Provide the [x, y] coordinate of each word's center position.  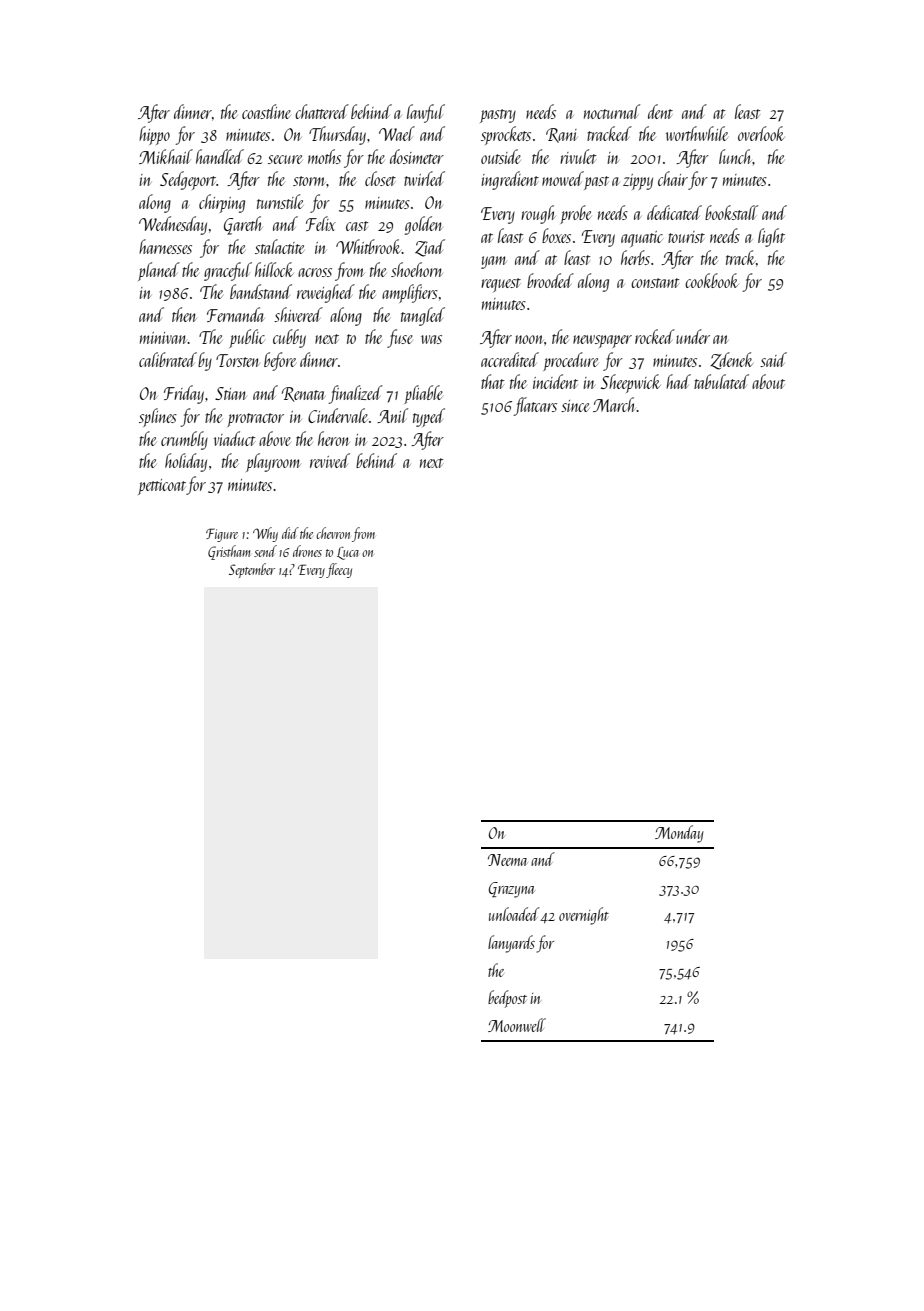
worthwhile [697, 133]
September [252, 570]
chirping [222, 203]
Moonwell [517, 1025]
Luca [348, 553]
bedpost [507, 999]
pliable [423, 394]
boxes [556, 235]
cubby [289, 338]
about [768, 381]
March [615, 404]
